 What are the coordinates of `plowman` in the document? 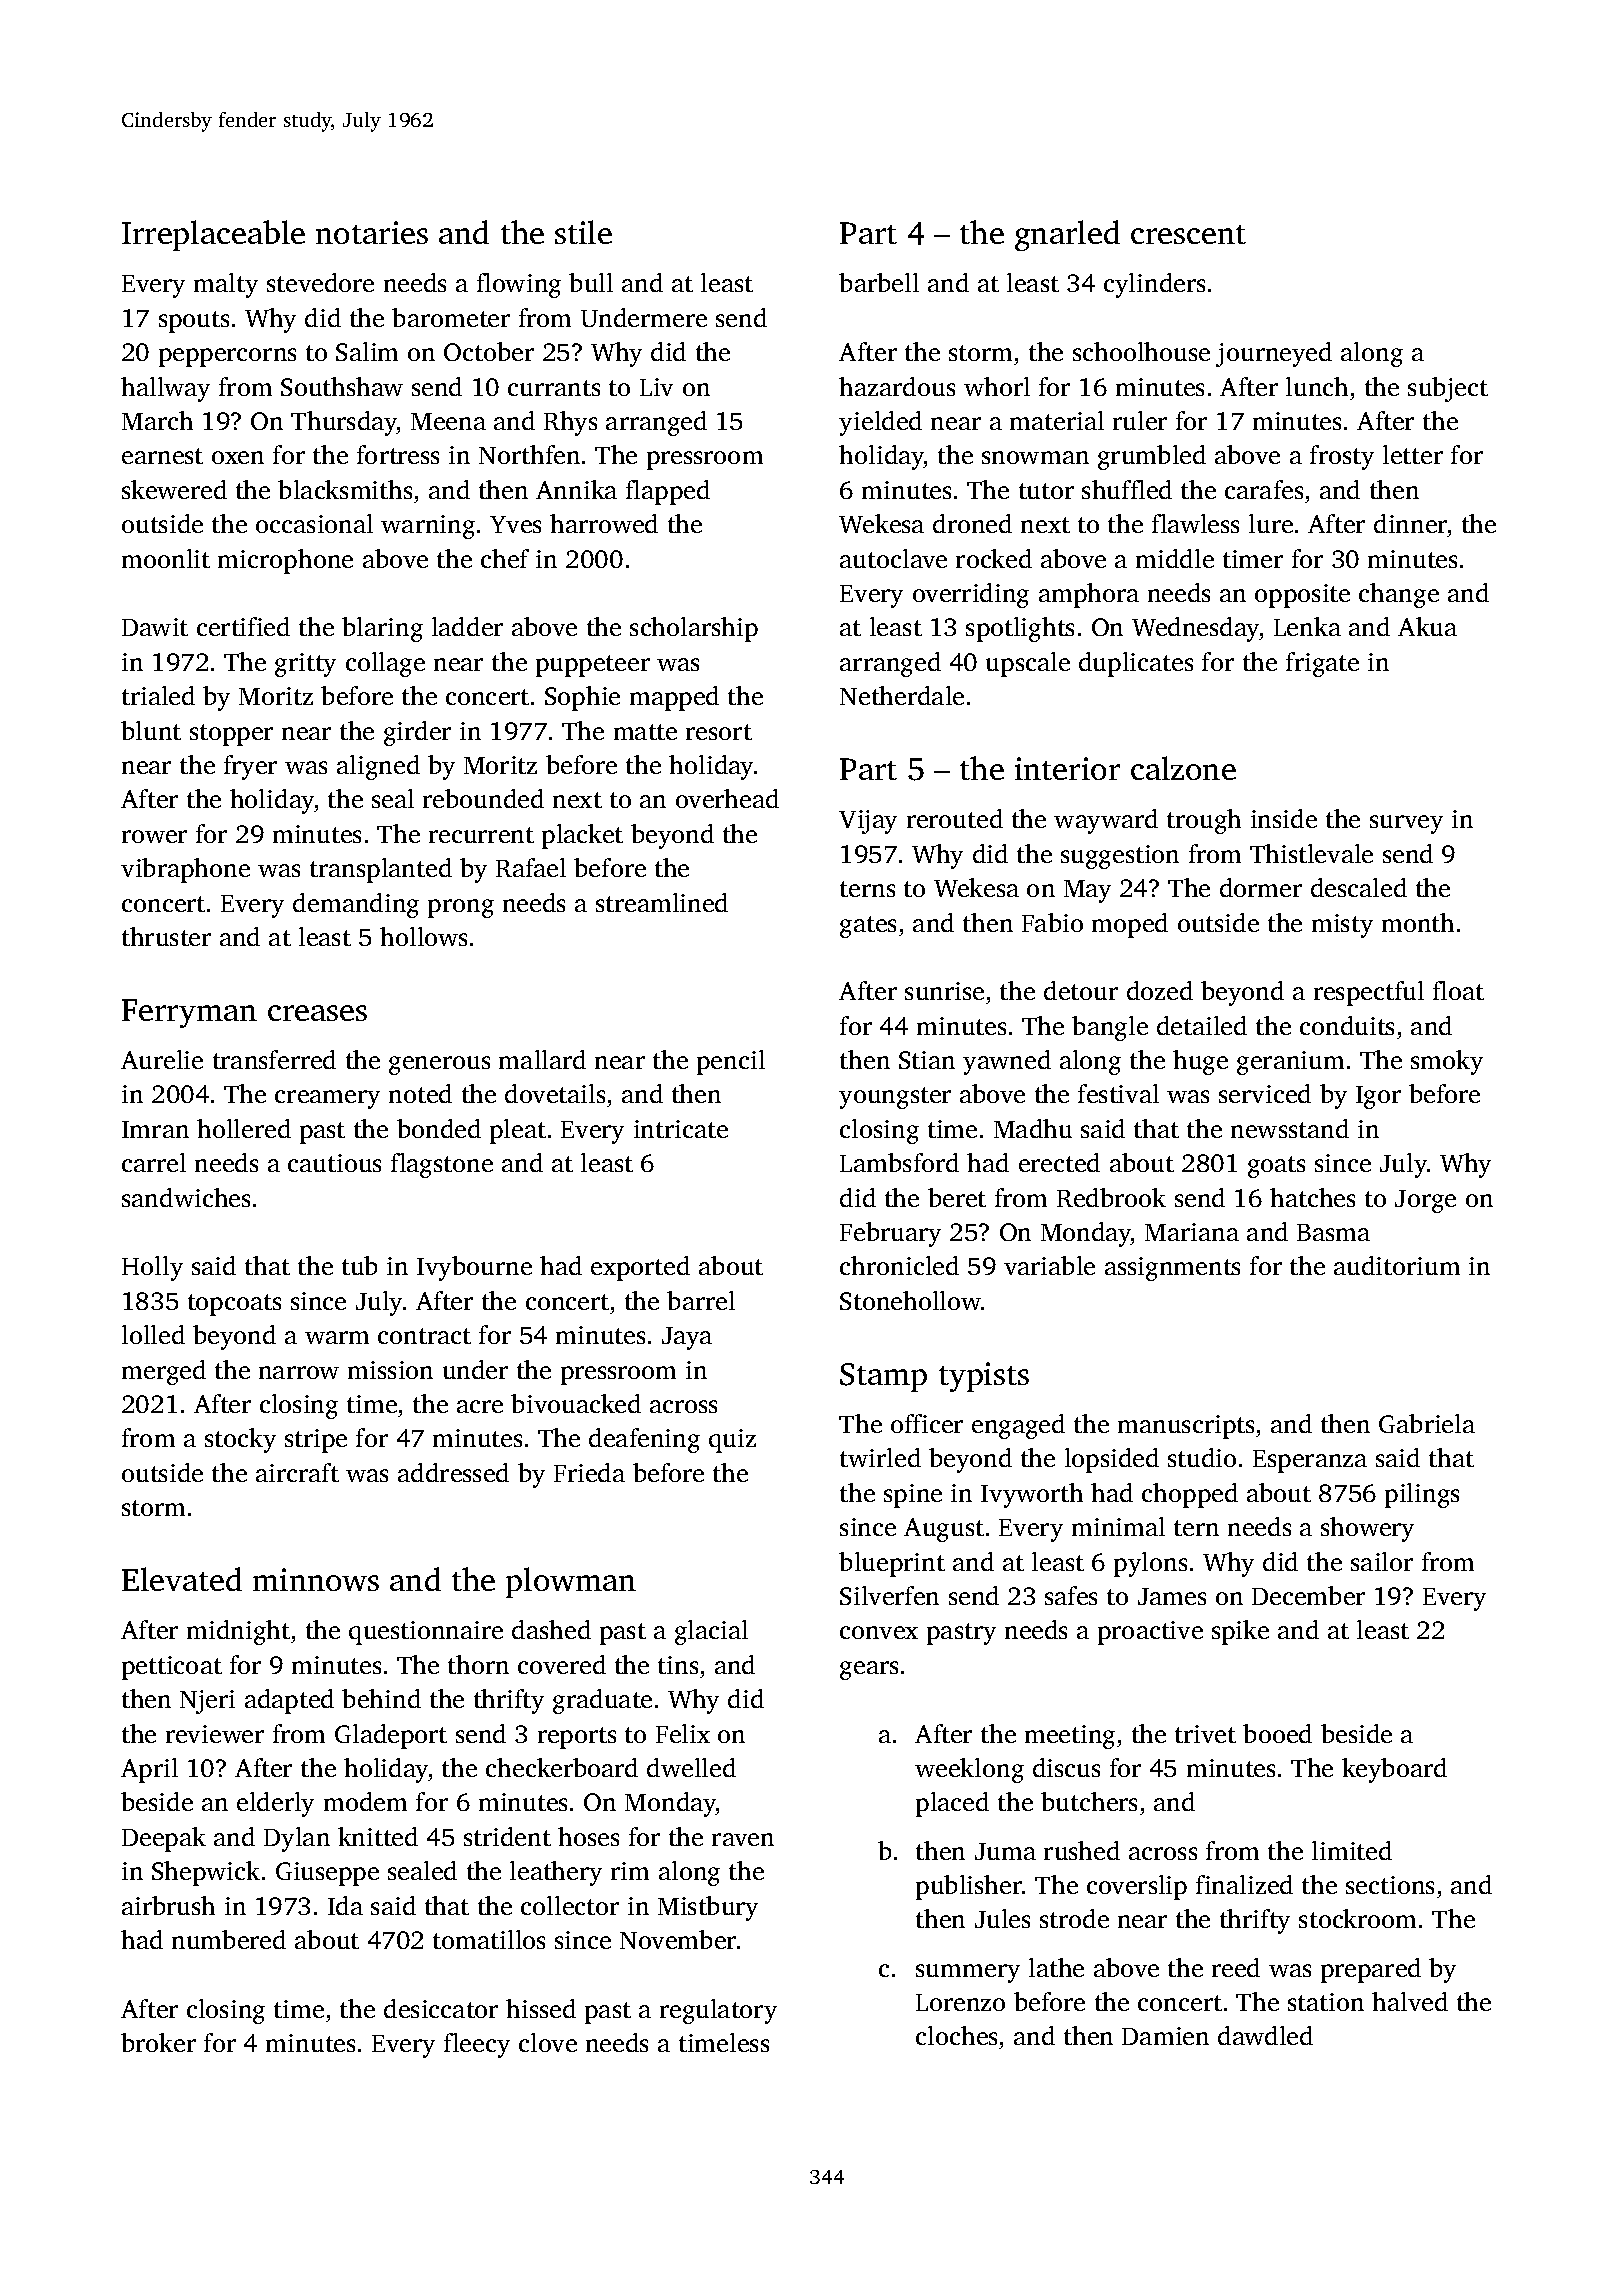 It's located at (571, 1582).
